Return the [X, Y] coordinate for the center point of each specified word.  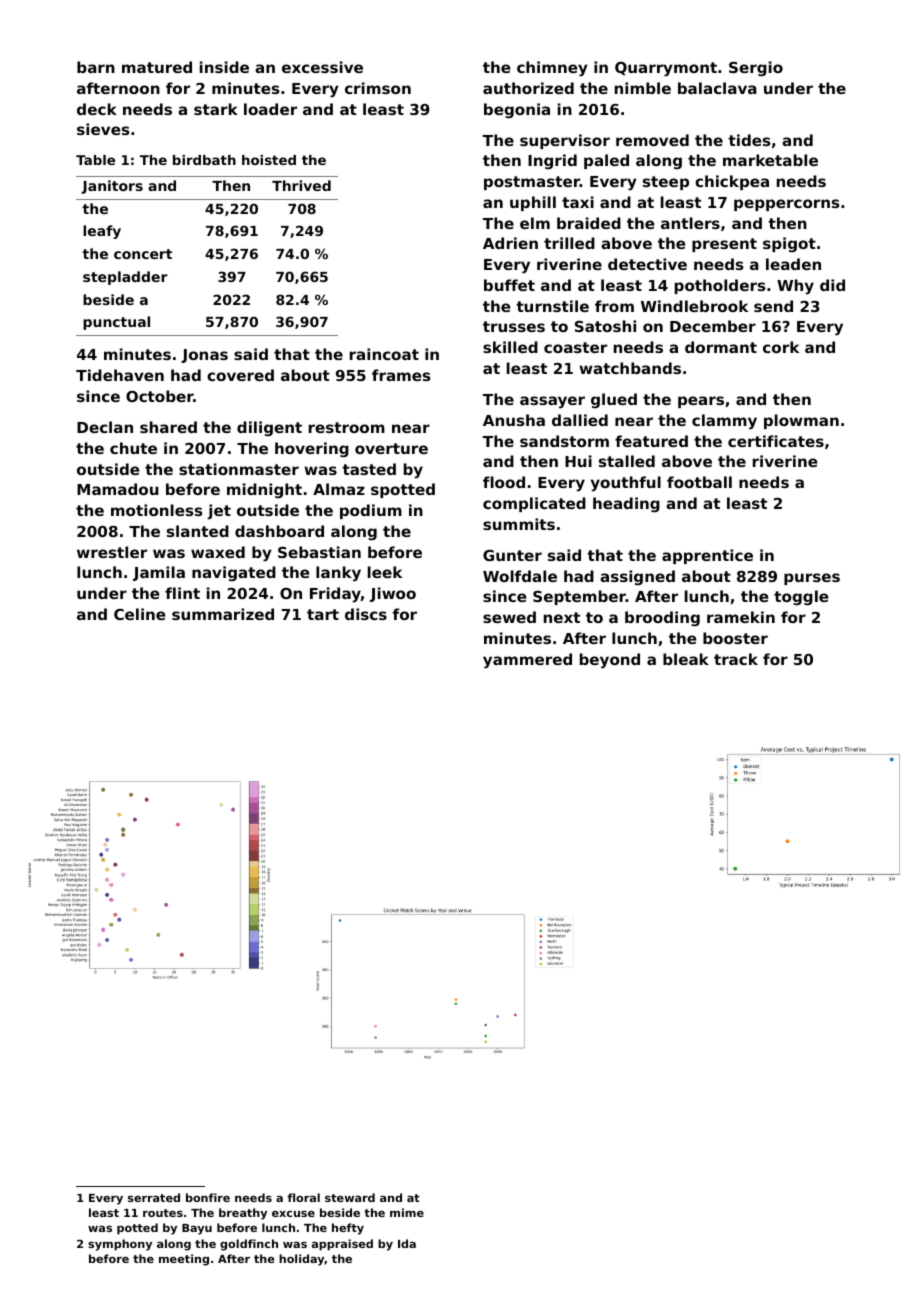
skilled [510, 347]
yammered [527, 661]
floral [303, 1197]
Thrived [301, 185]
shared [168, 427]
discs [366, 614]
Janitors [112, 187]
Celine [140, 614]
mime [407, 1212]
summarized [223, 614]
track [736, 659]
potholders [720, 286]
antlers [690, 223]
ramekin [741, 617]
